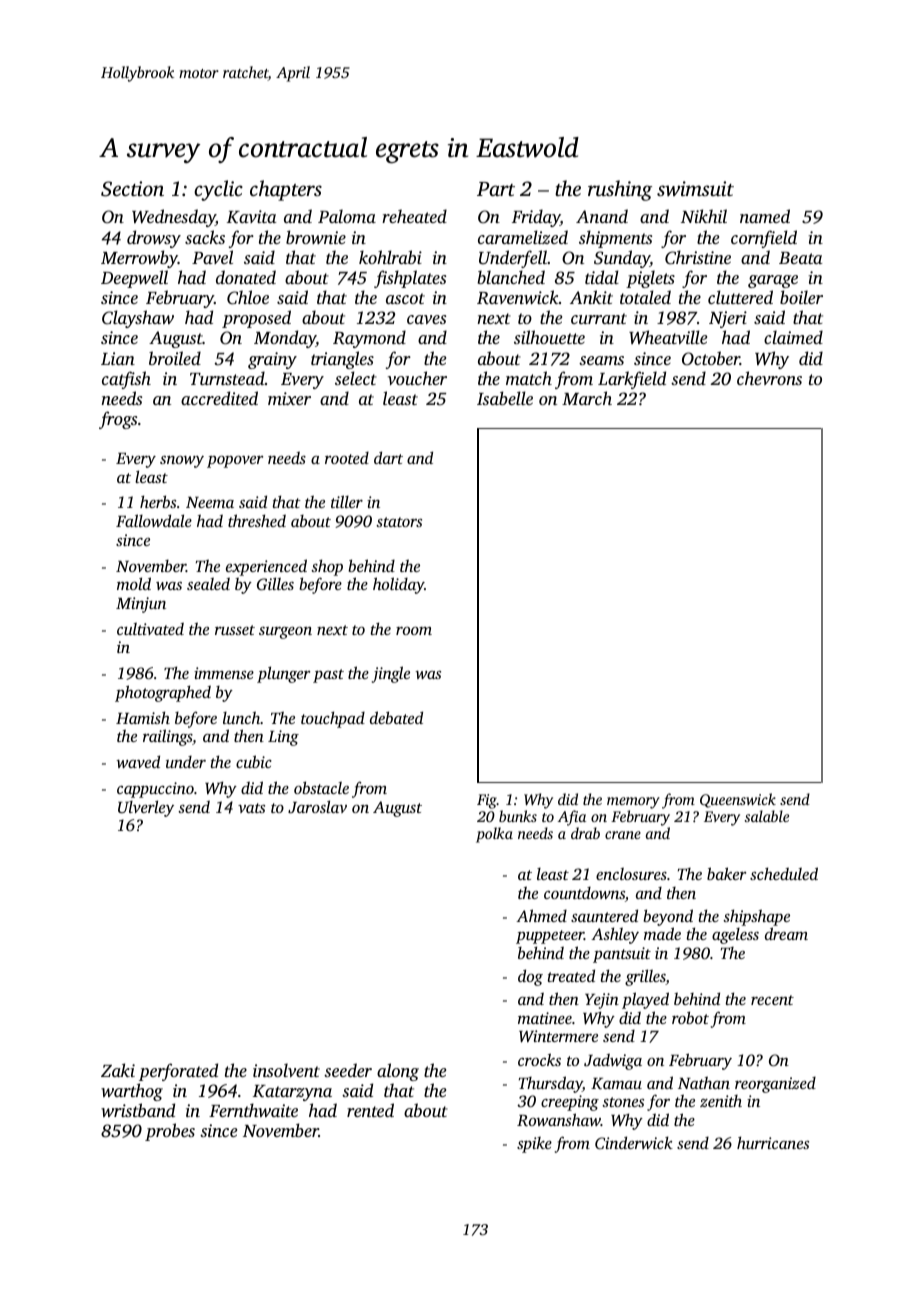 The width and height of the screenshot is (924, 1311). What do you see at coordinates (254, 761) in the screenshot?
I see `cubic` at bounding box center [254, 761].
